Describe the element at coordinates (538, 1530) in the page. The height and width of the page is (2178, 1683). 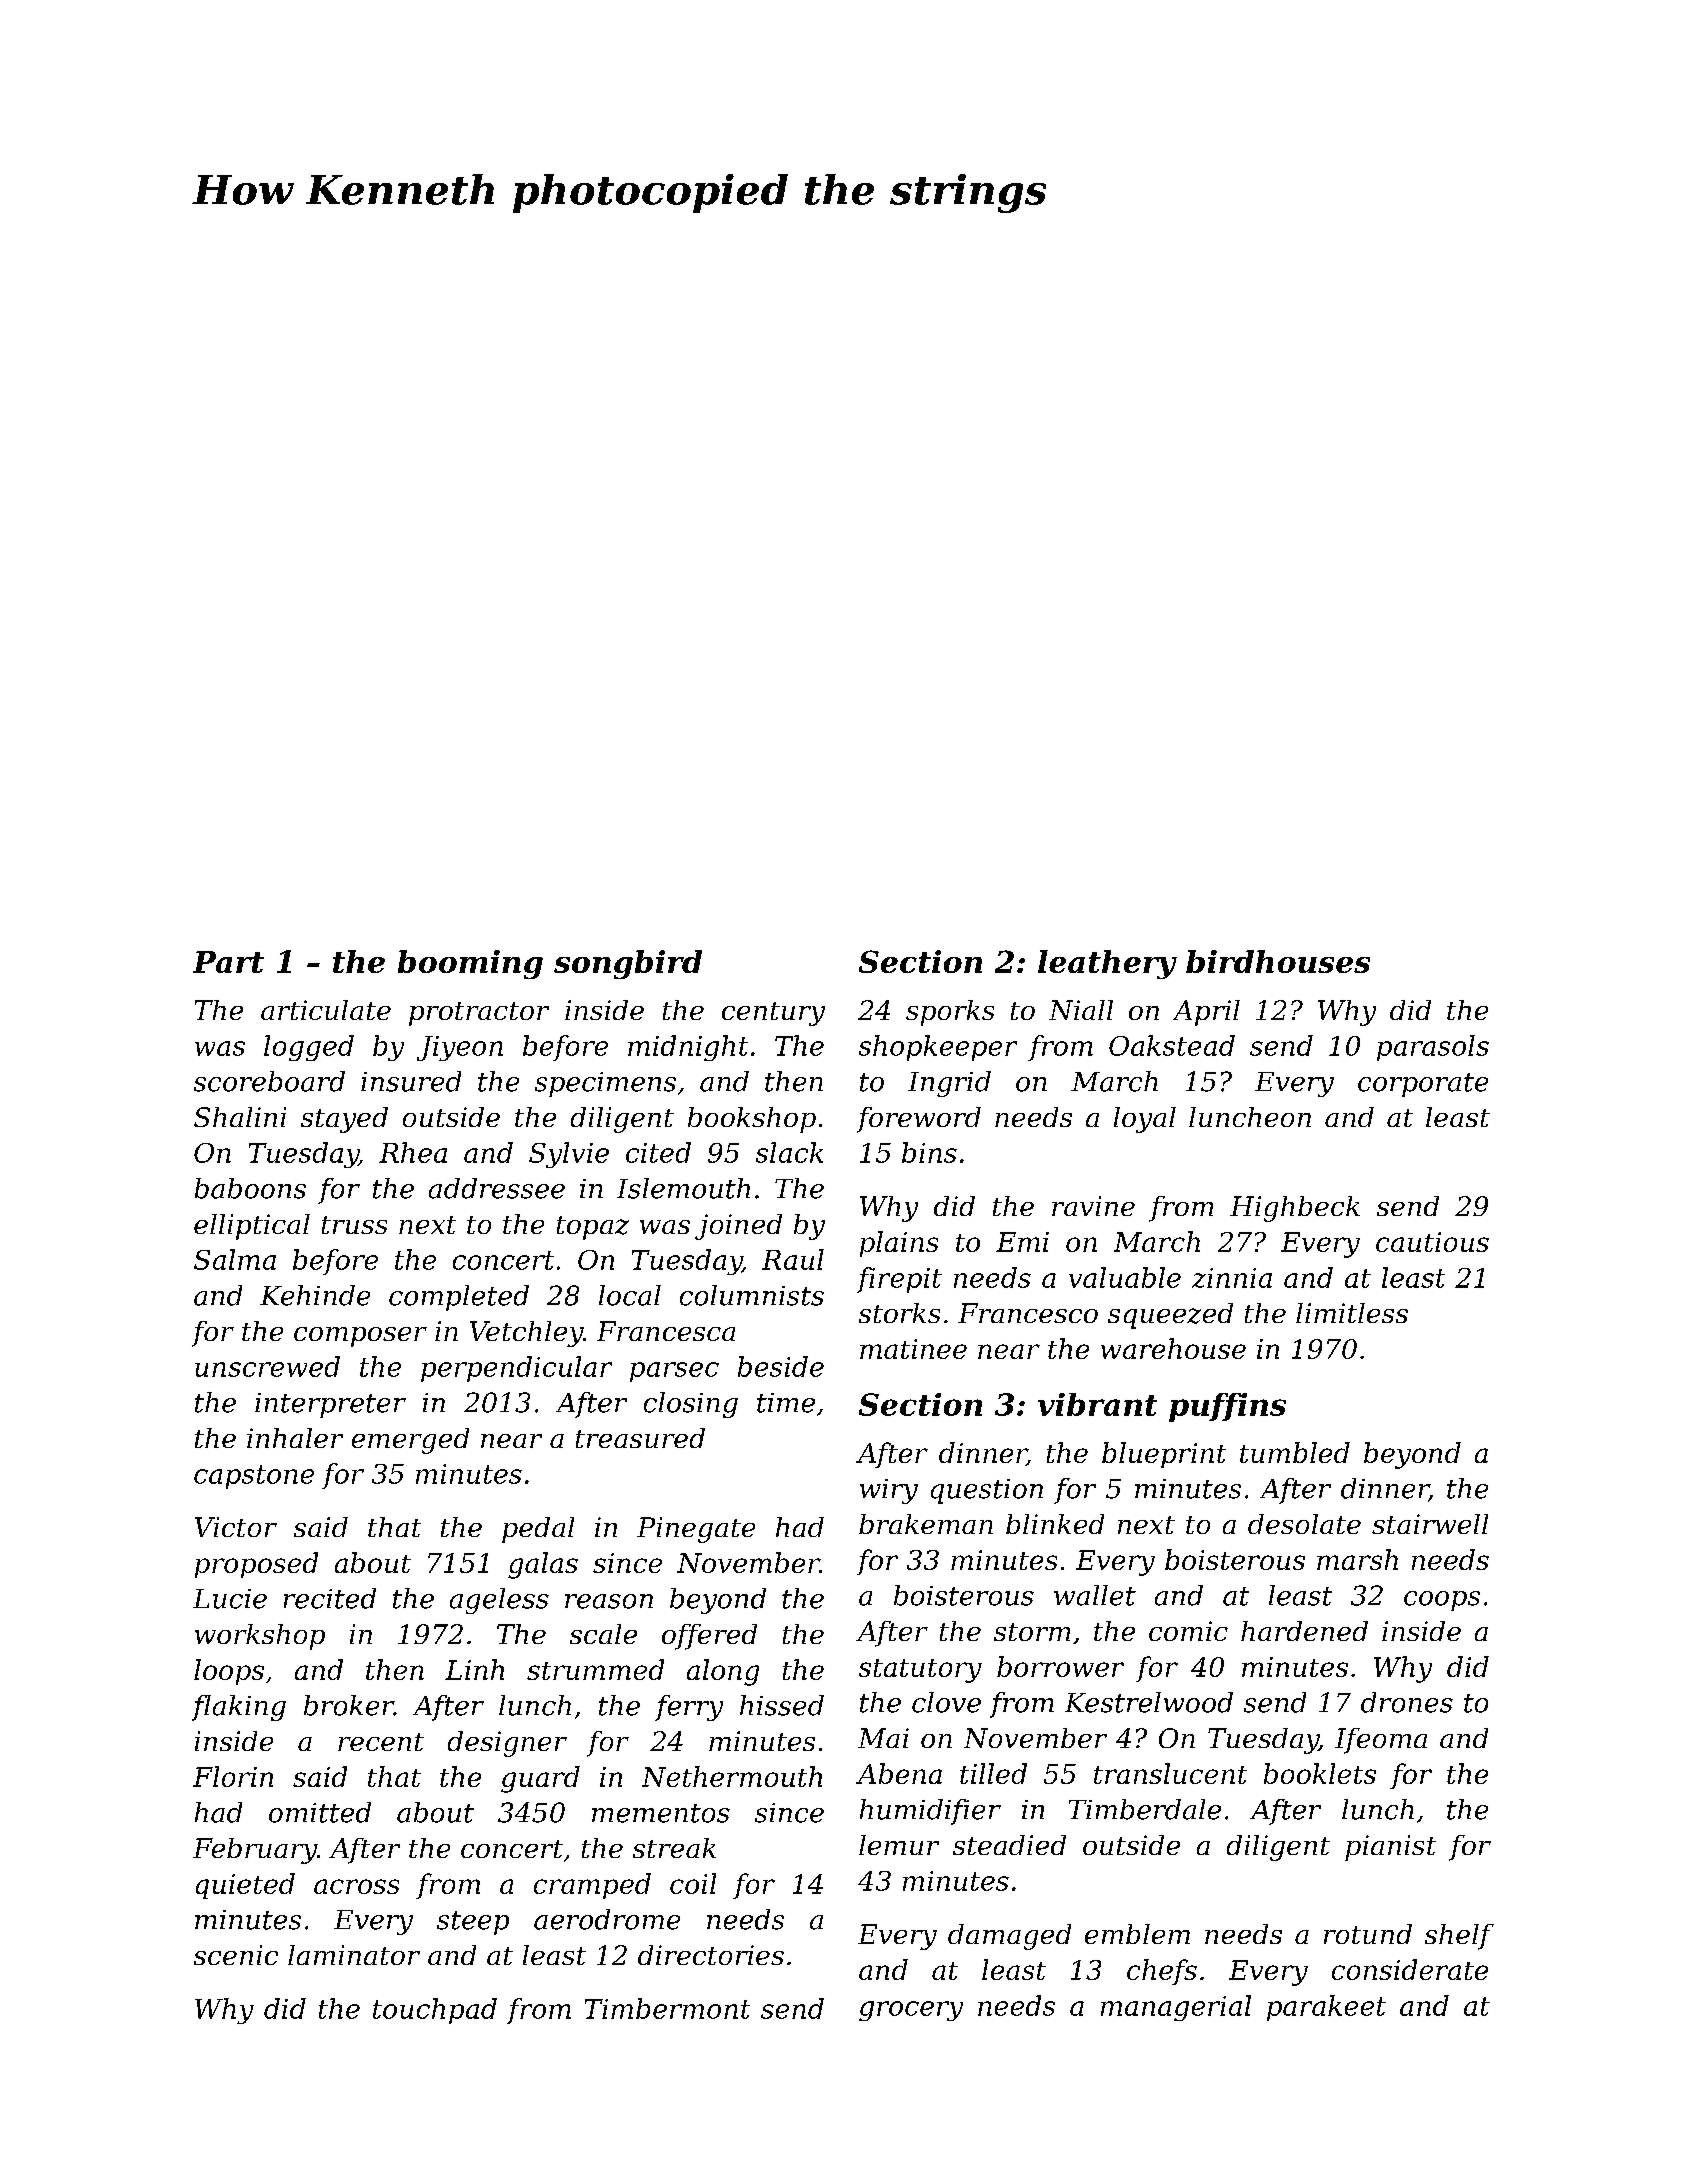
I see `pedal` at that location.
